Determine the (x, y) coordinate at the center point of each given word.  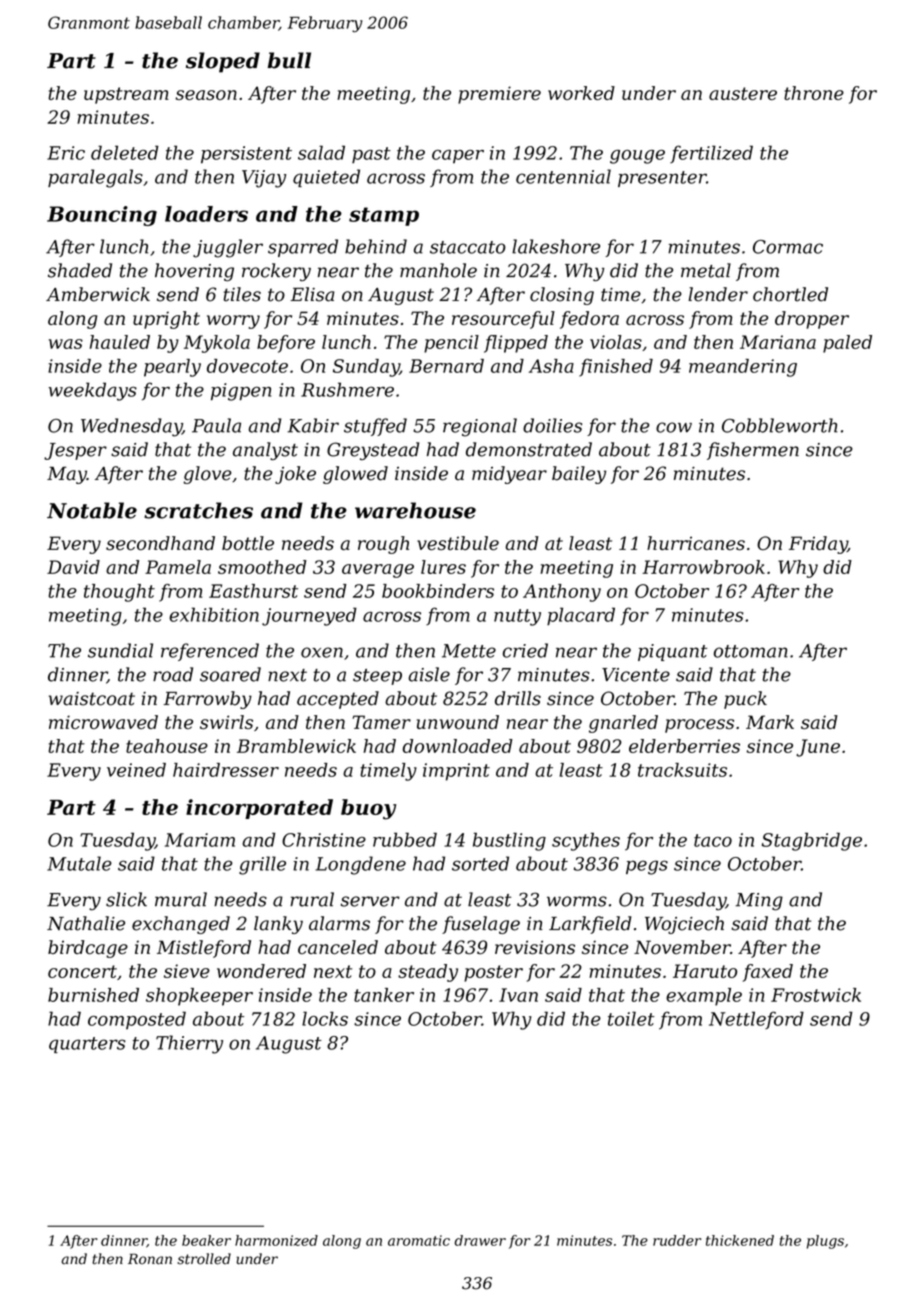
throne (814, 93)
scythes (586, 841)
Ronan (150, 1259)
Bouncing (102, 216)
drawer (480, 1240)
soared (230, 674)
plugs (825, 1242)
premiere (499, 95)
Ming (759, 902)
